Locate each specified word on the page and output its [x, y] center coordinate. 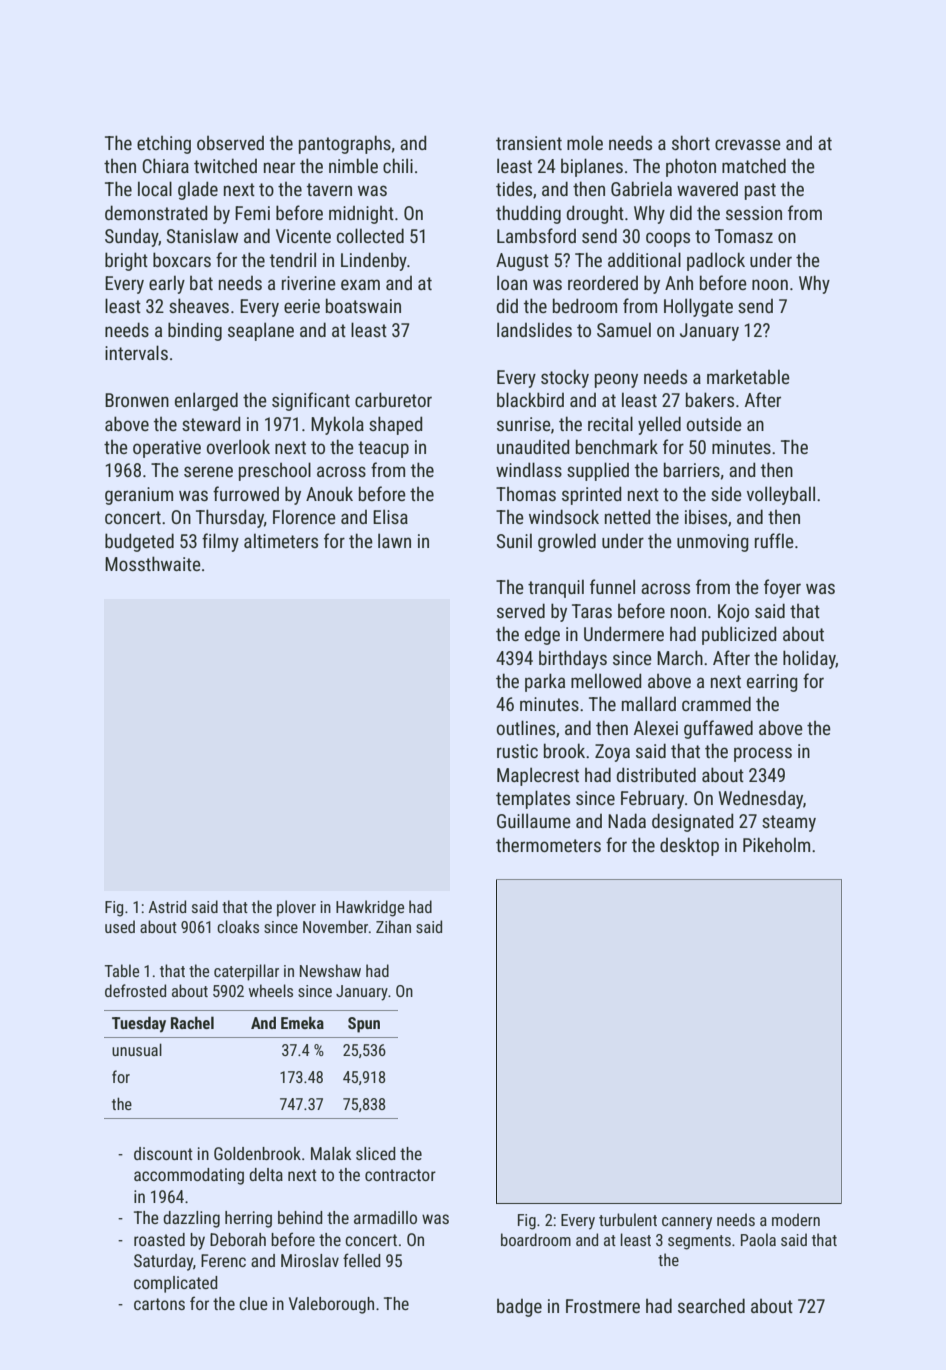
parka [545, 682]
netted [627, 516]
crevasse [748, 144]
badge [519, 1308]
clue [253, 1303]
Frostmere [603, 1306]
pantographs [345, 144]
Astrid [167, 906]
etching [164, 145]
